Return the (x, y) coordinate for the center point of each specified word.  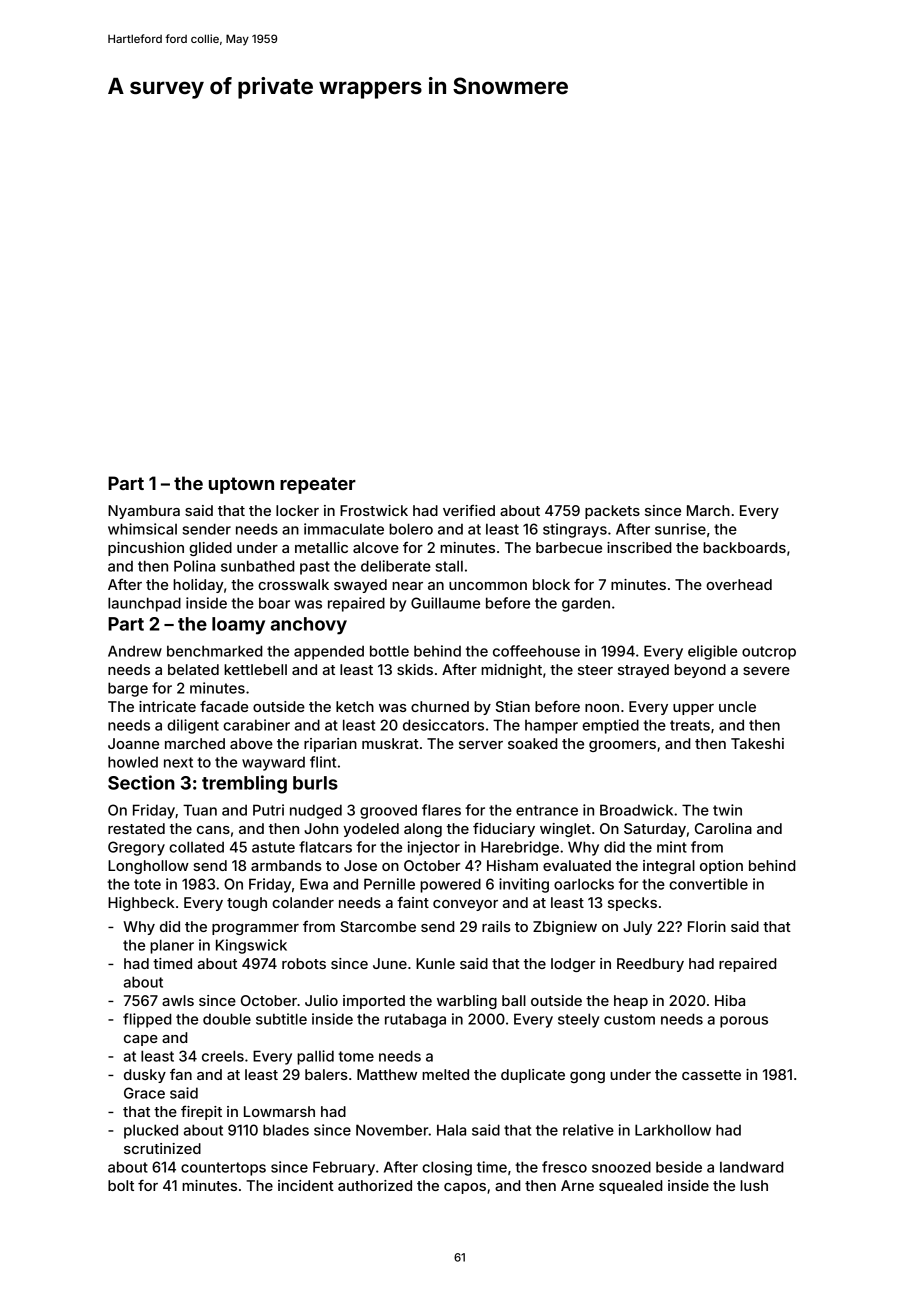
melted (445, 1074)
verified (469, 510)
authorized (375, 1185)
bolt (121, 1185)
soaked (533, 743)
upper (693, 709)
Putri (268, 810)
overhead (739, 584)
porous (744, 1022)
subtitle (281, 1019)
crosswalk (293, 584)
